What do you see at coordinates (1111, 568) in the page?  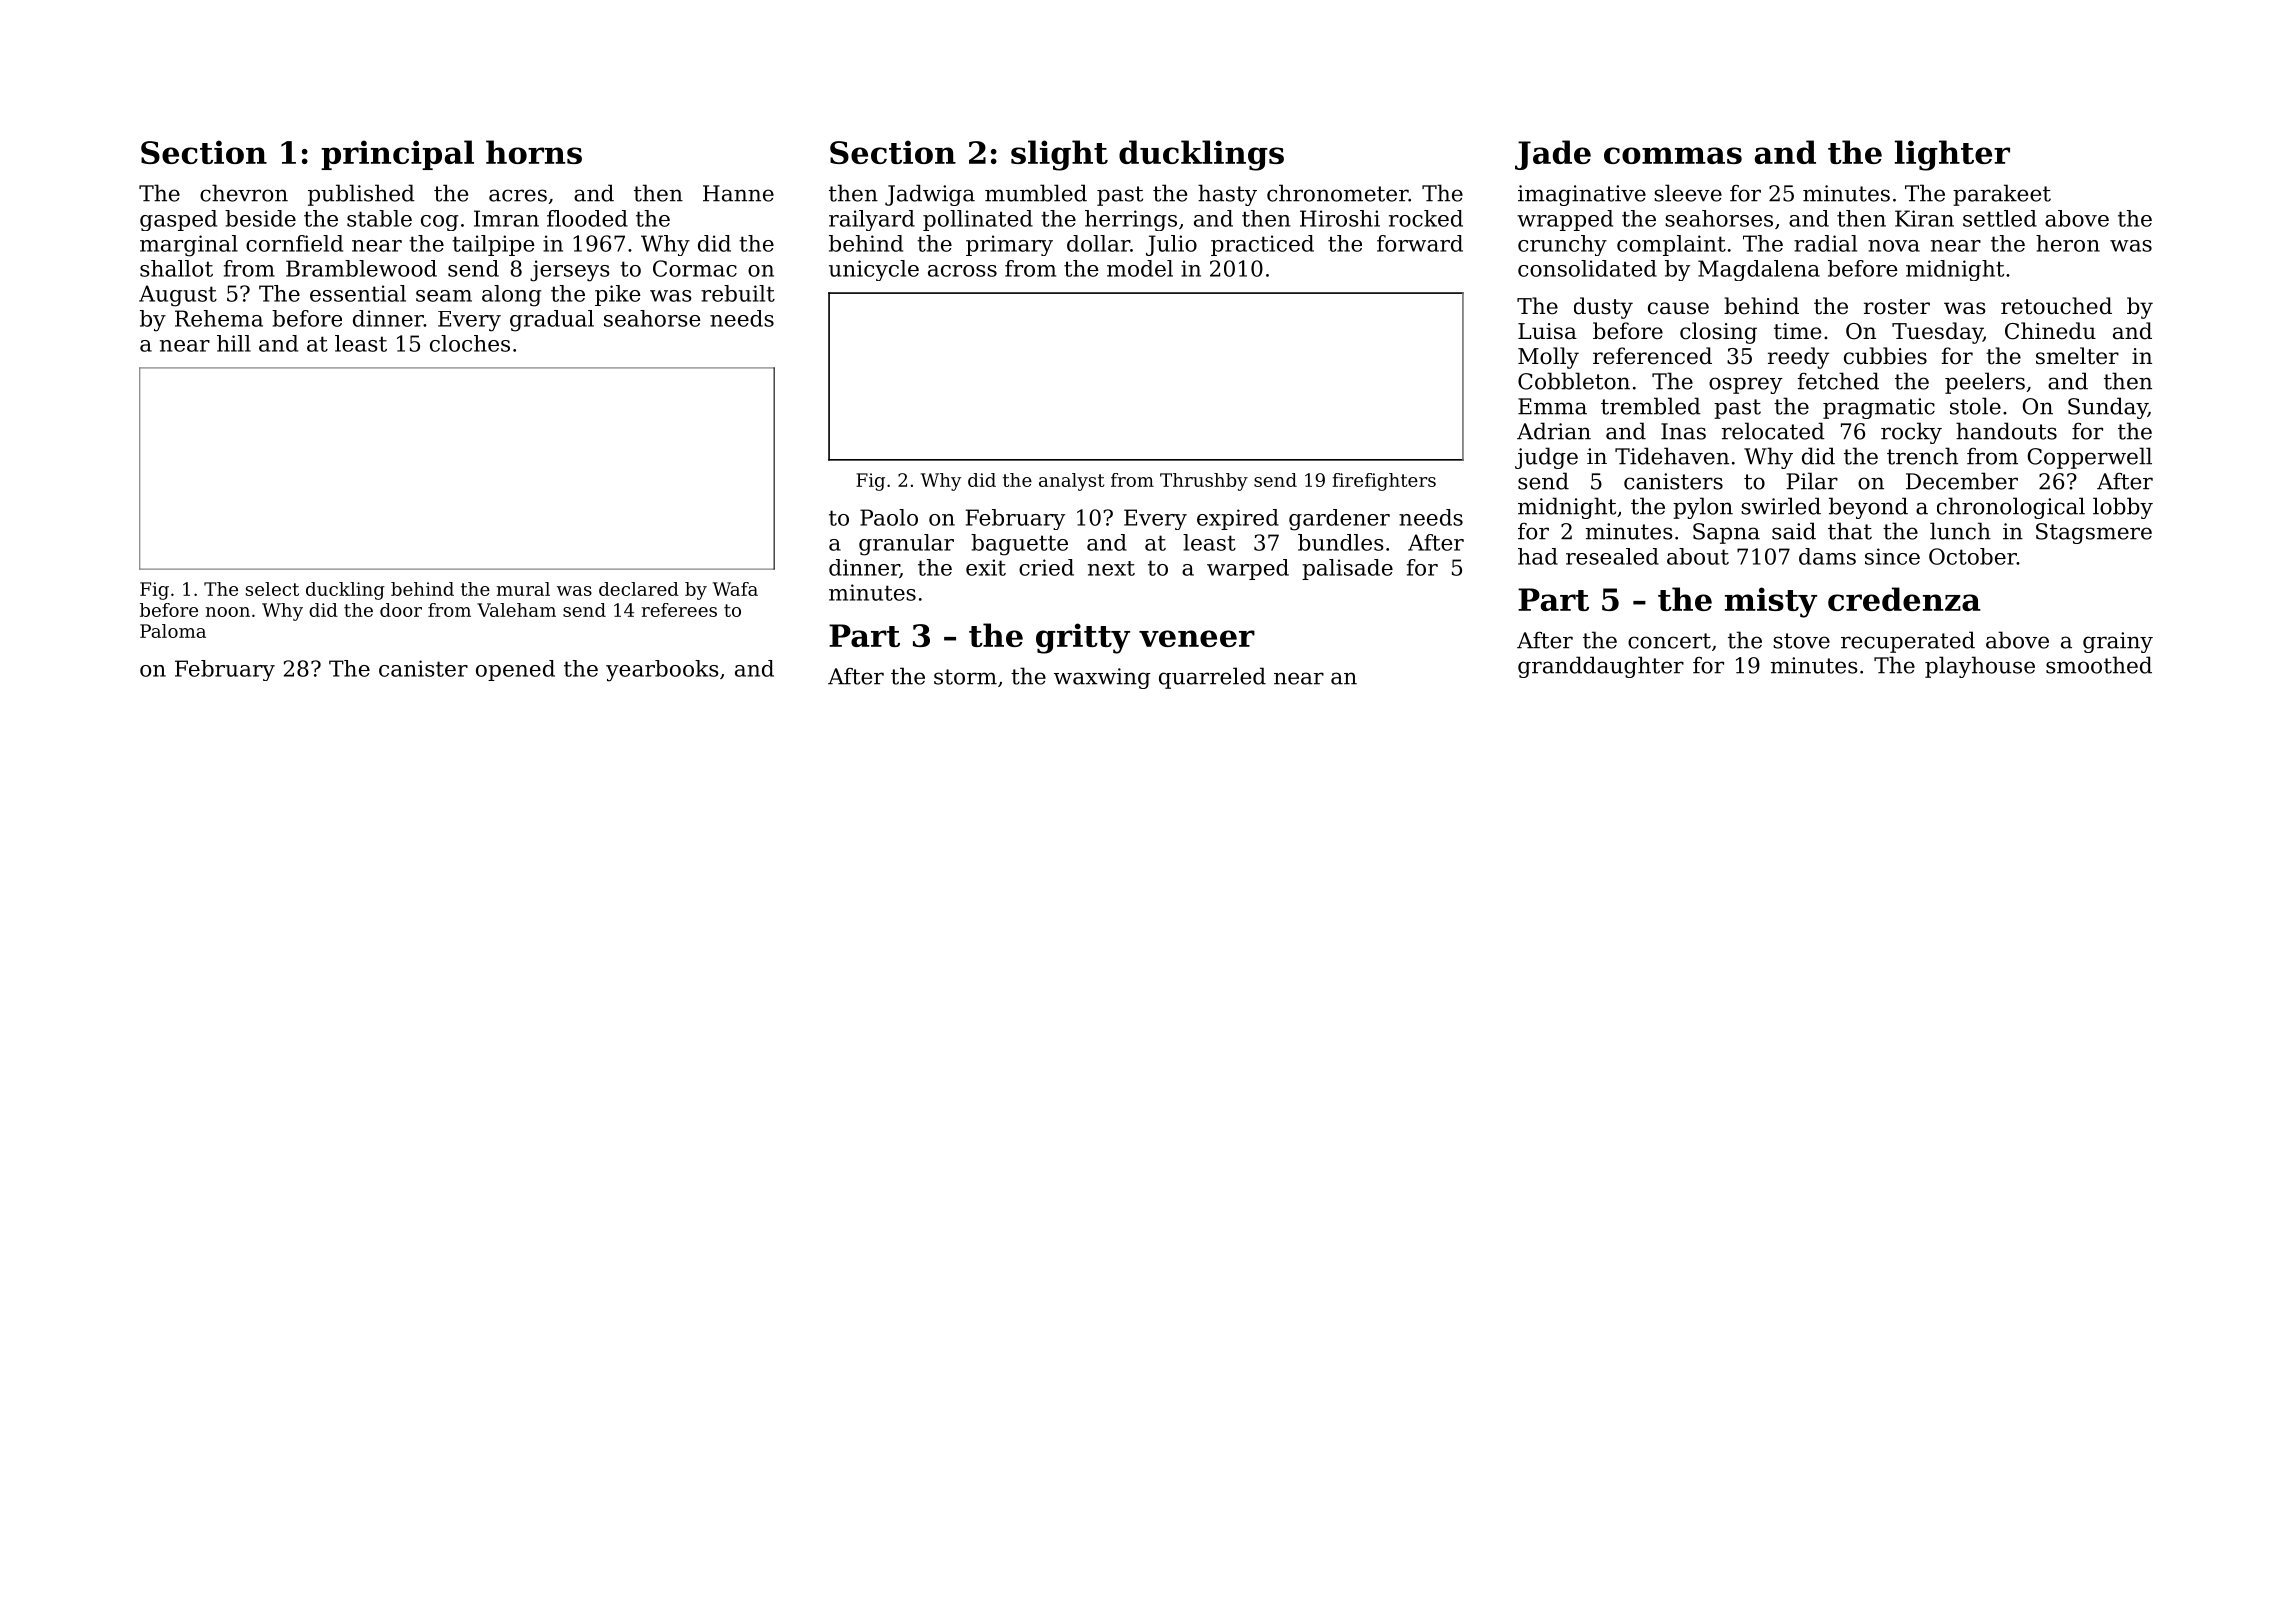 I see `next` at bounding box center [1111, 568].
